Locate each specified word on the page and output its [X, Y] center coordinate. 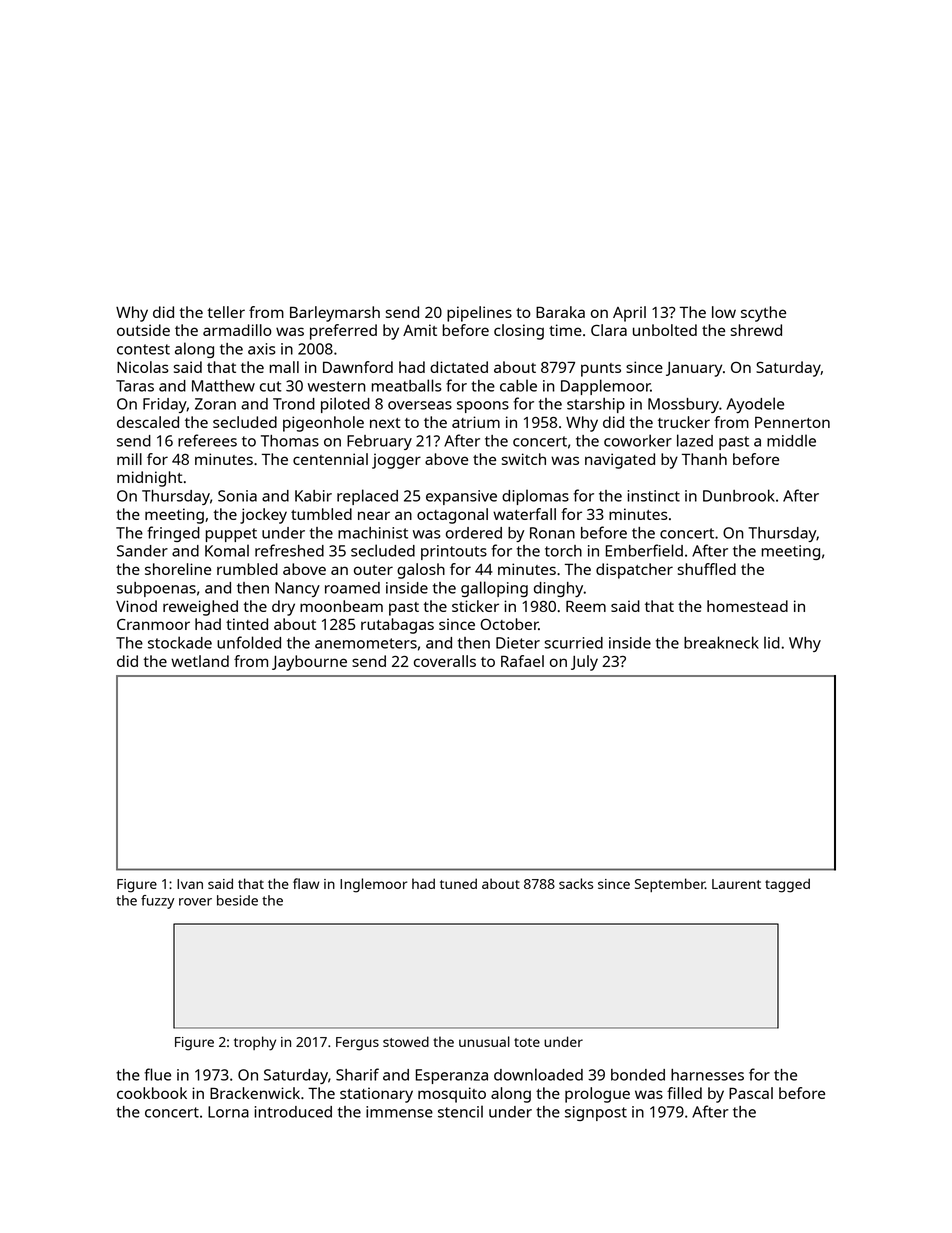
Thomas [290, 441]
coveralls [445, 661]
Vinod [136, 606]
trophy [255, 1043]
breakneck [721, 642]
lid [772, 642]
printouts [454, 552]
